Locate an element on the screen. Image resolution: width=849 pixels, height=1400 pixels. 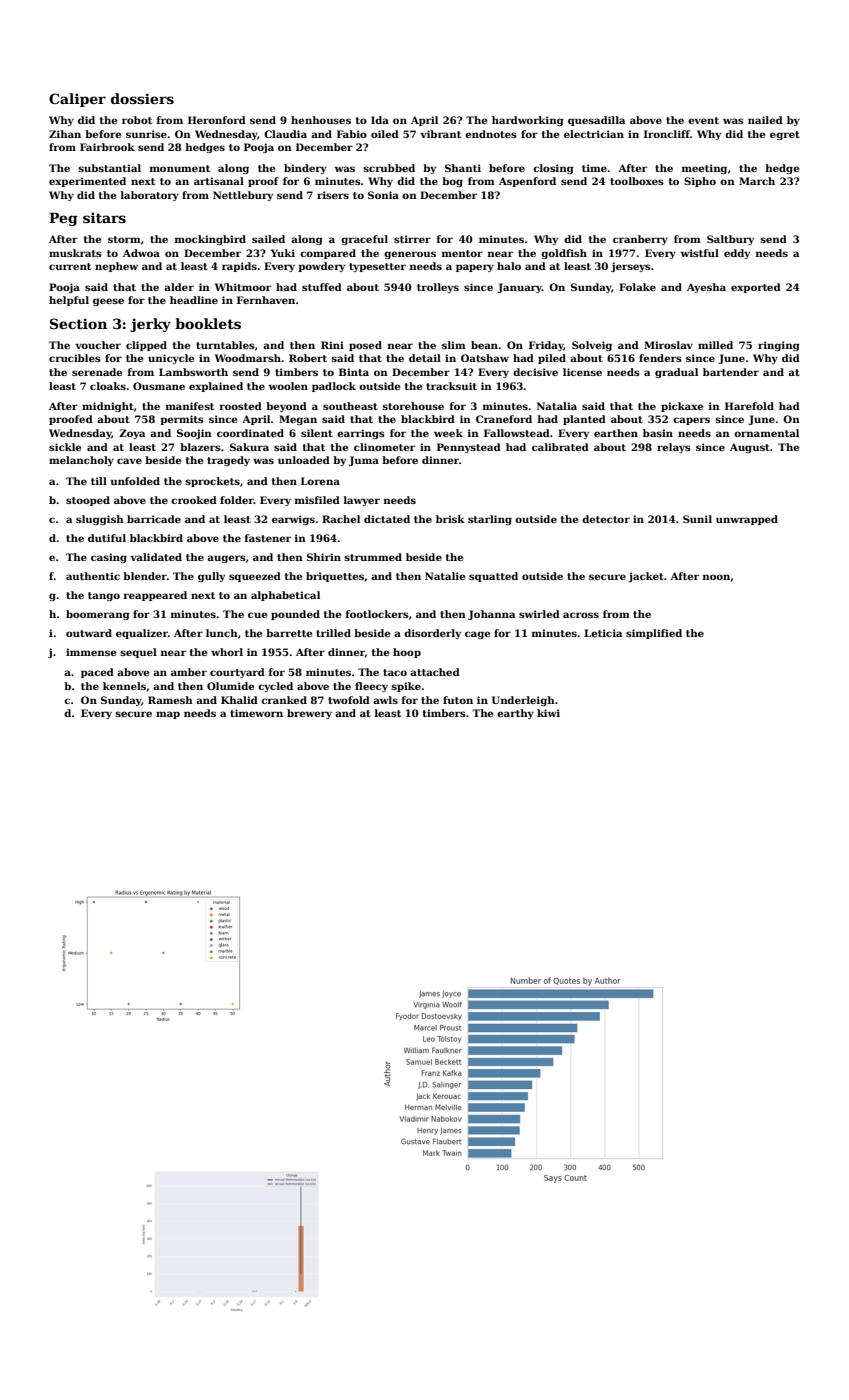
crucibles is located at coordinates (75, 358).
